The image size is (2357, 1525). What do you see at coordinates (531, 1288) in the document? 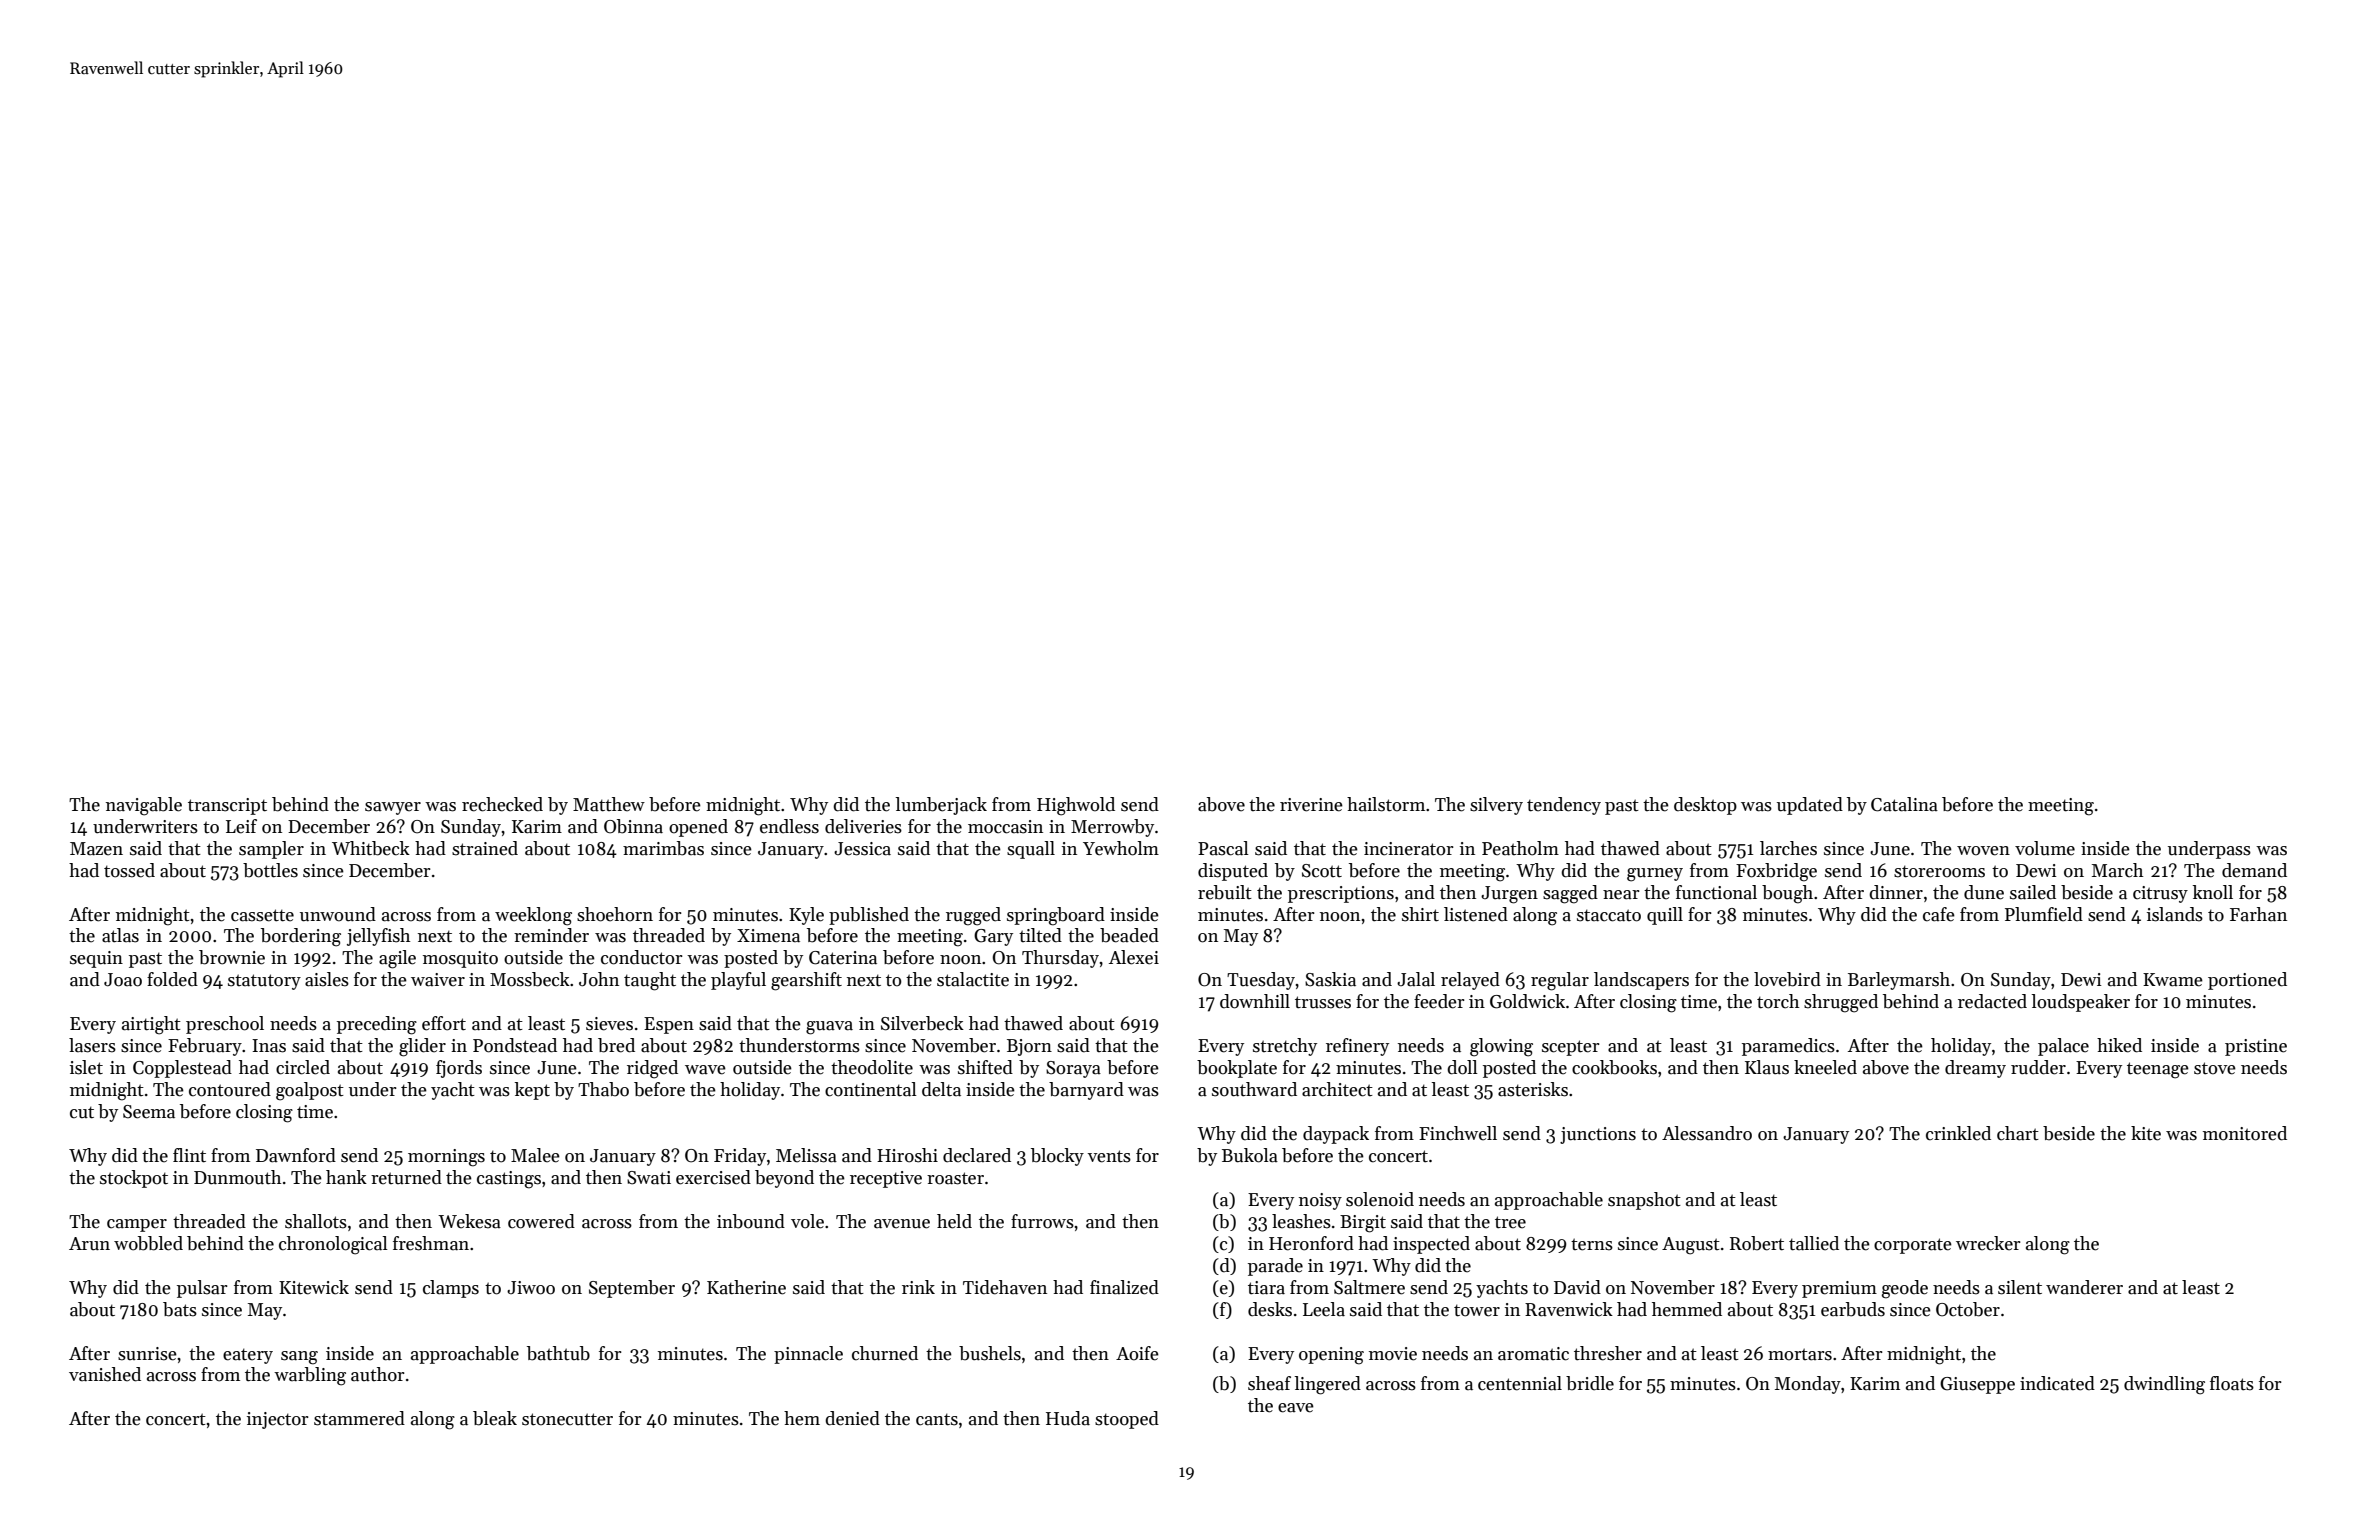
I see `Jiwoo` at bounding box center [531, 1288].
